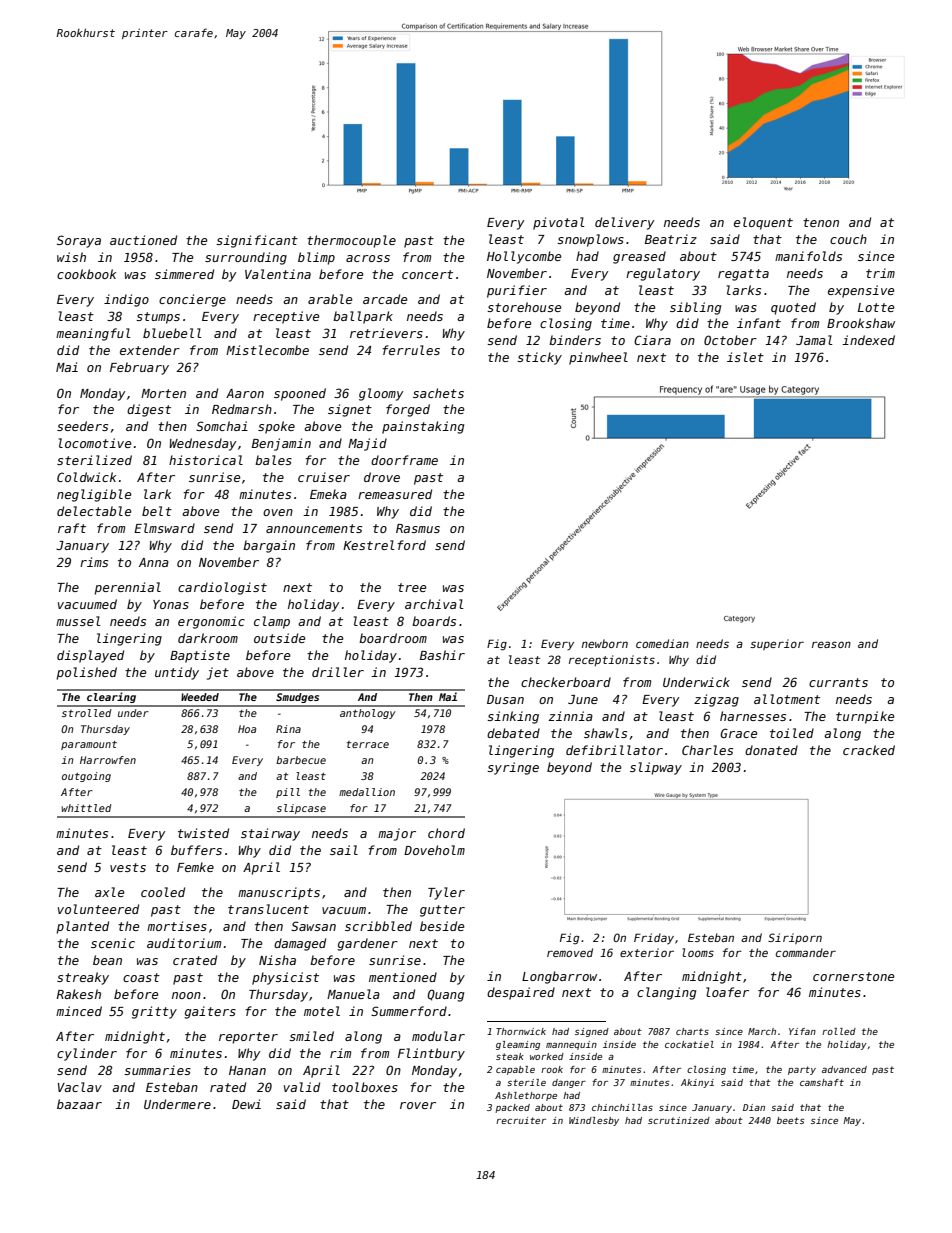 Image resolution: width=952 pixels, height=1233 pixels. Describe the element at coordinates (707, 750) in the image. I see `Charles` at that location.
